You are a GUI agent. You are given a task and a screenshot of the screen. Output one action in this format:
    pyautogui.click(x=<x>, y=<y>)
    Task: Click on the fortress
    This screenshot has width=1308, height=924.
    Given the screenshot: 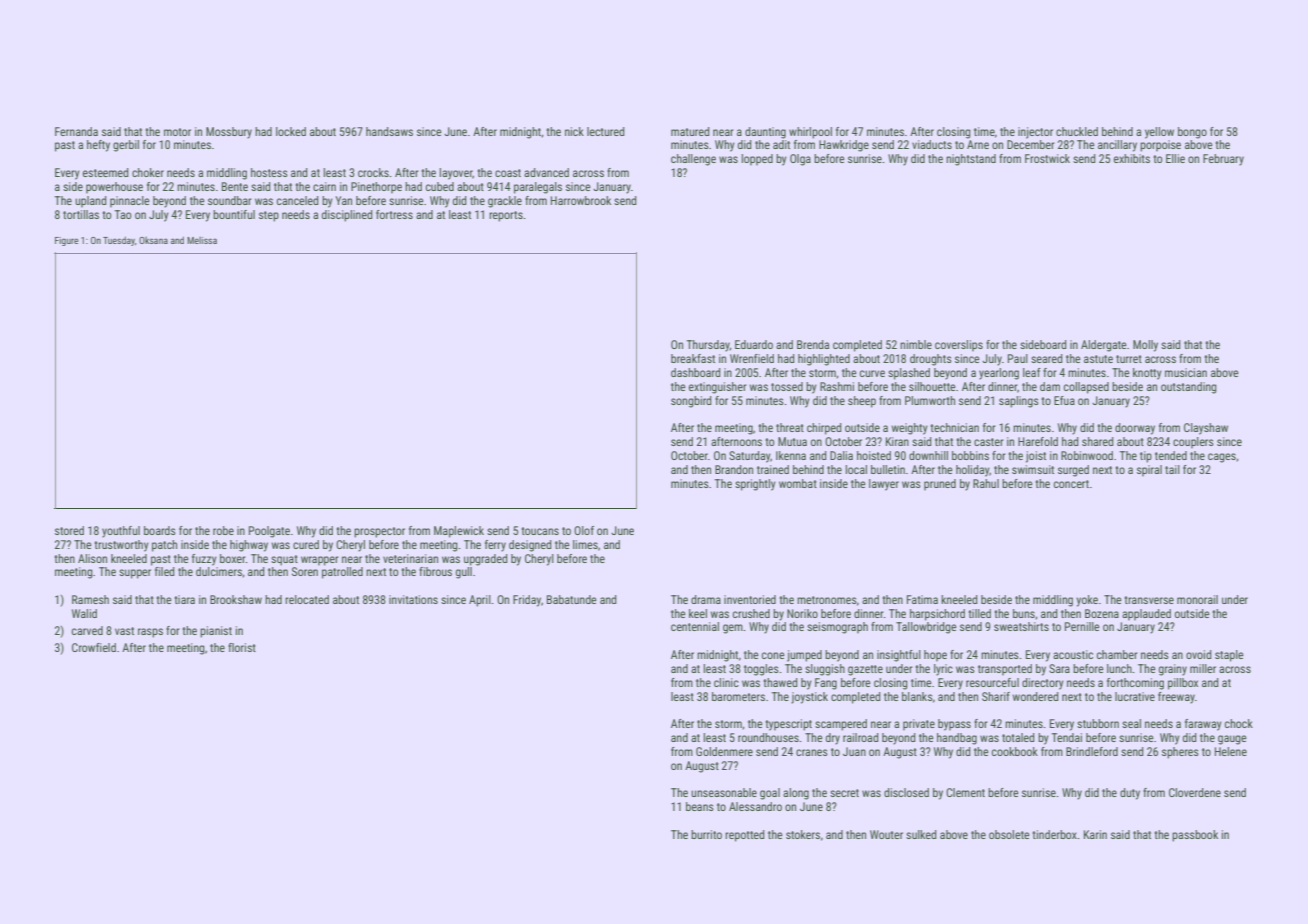 What is the action you would take?
    pyautogui.click(x=394, y=214)
